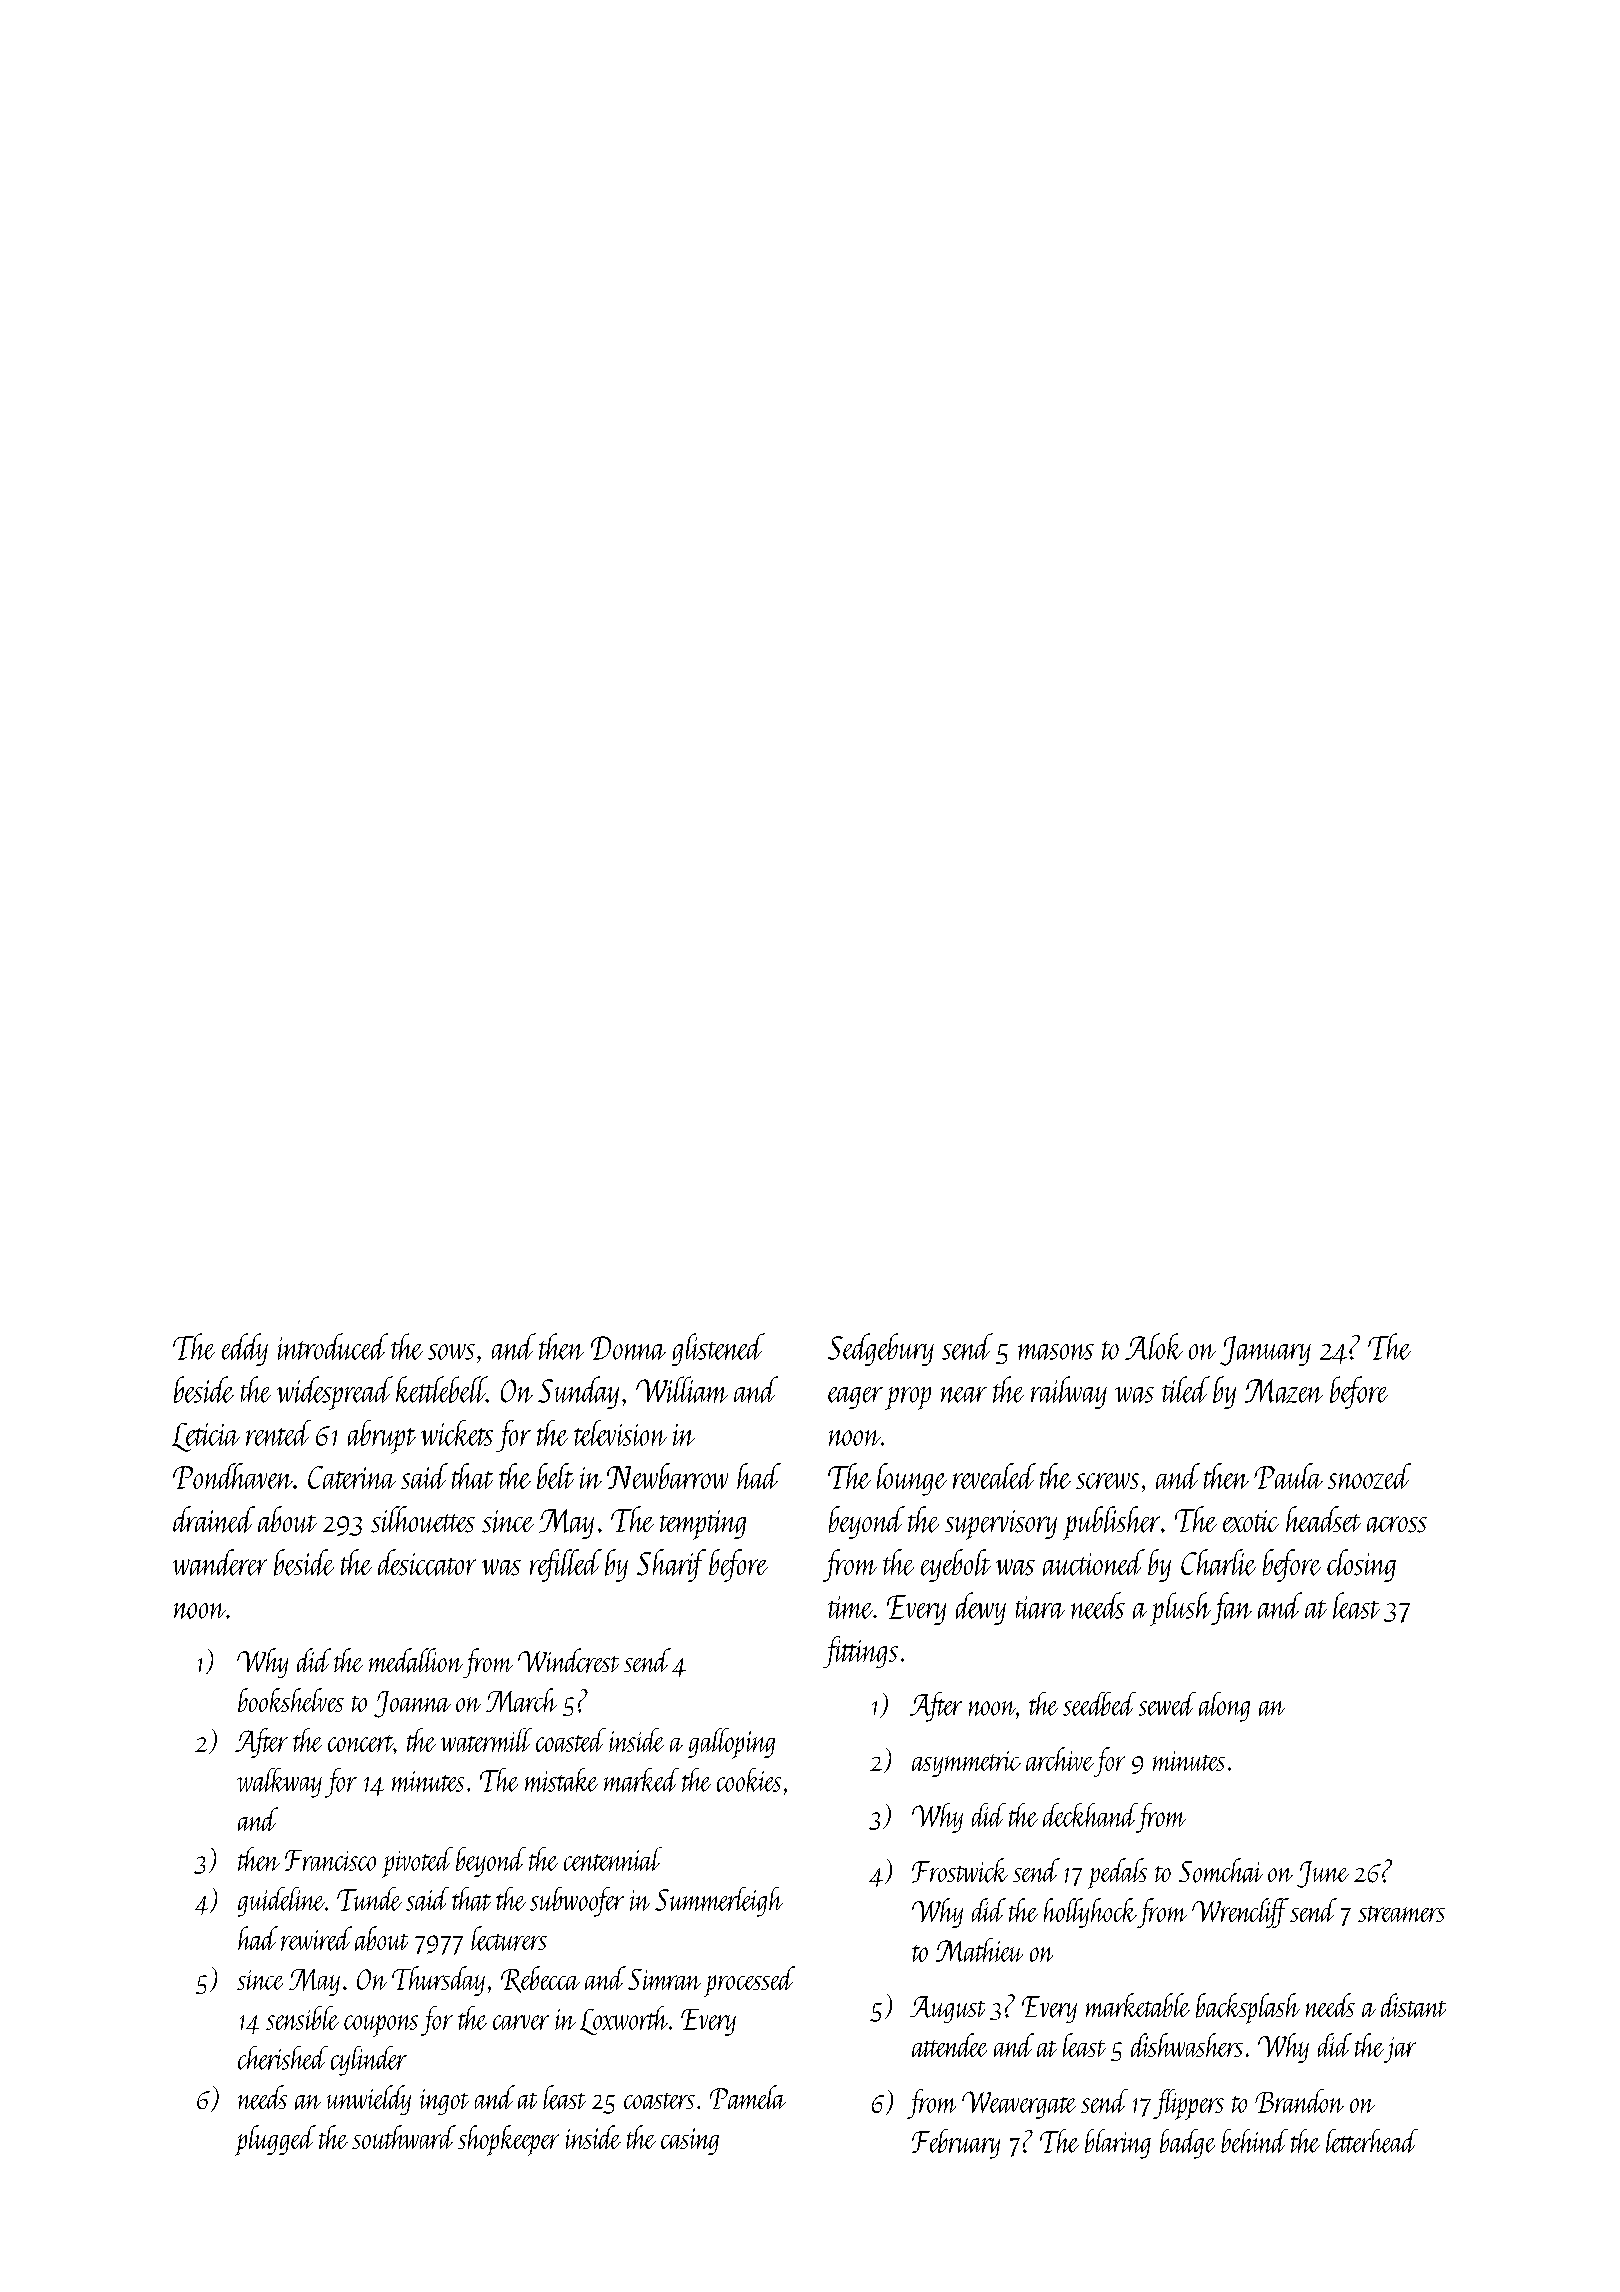 Image resolution: width=1620 pixels, height=2292 pixels. Describe the element at coordinates (245, 1349) in the screenshot. I see `eddy` at that location.
